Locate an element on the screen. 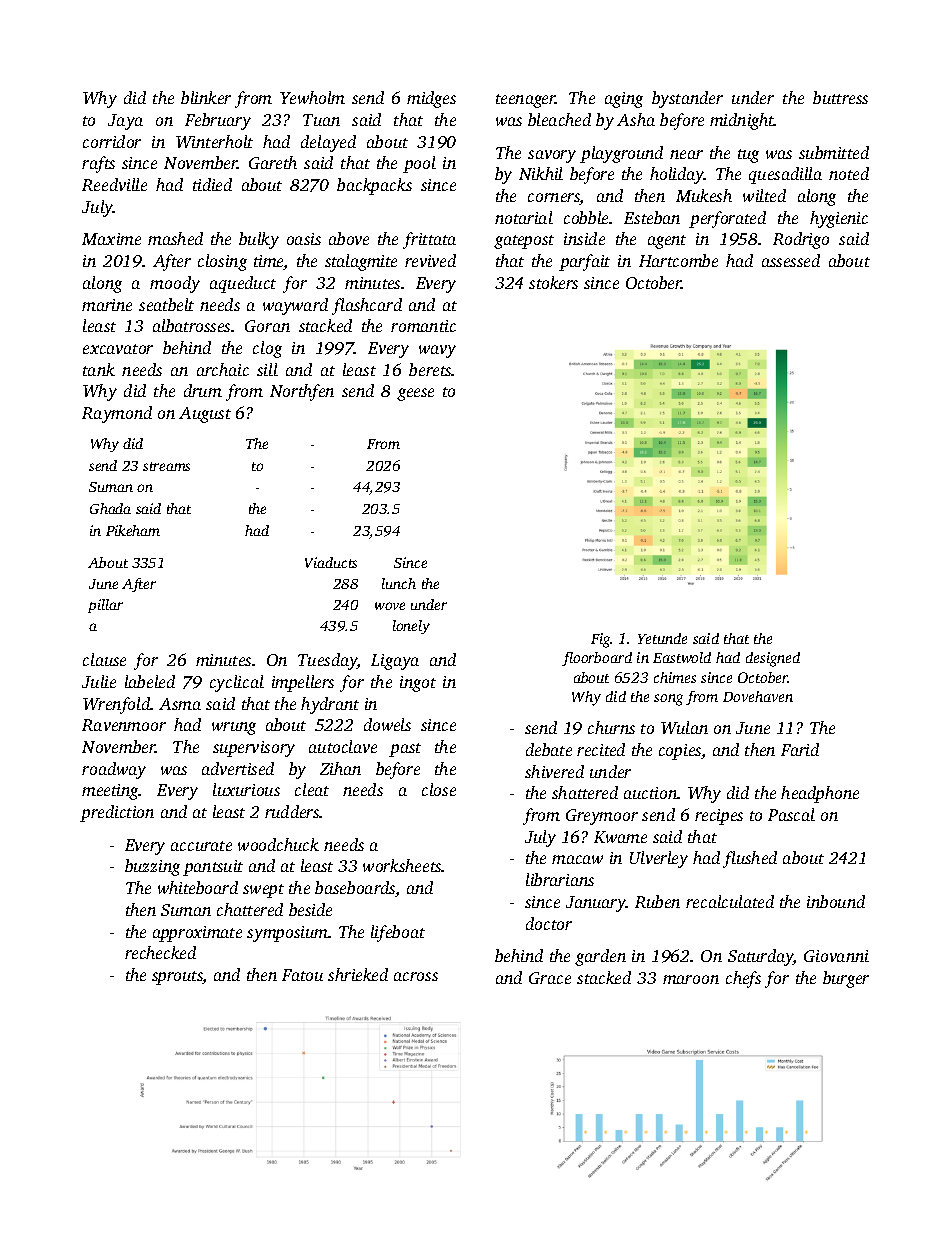 The height and width of the screenshot is (1233, 952). Hartcombe is located at coordinates (678, 260).
